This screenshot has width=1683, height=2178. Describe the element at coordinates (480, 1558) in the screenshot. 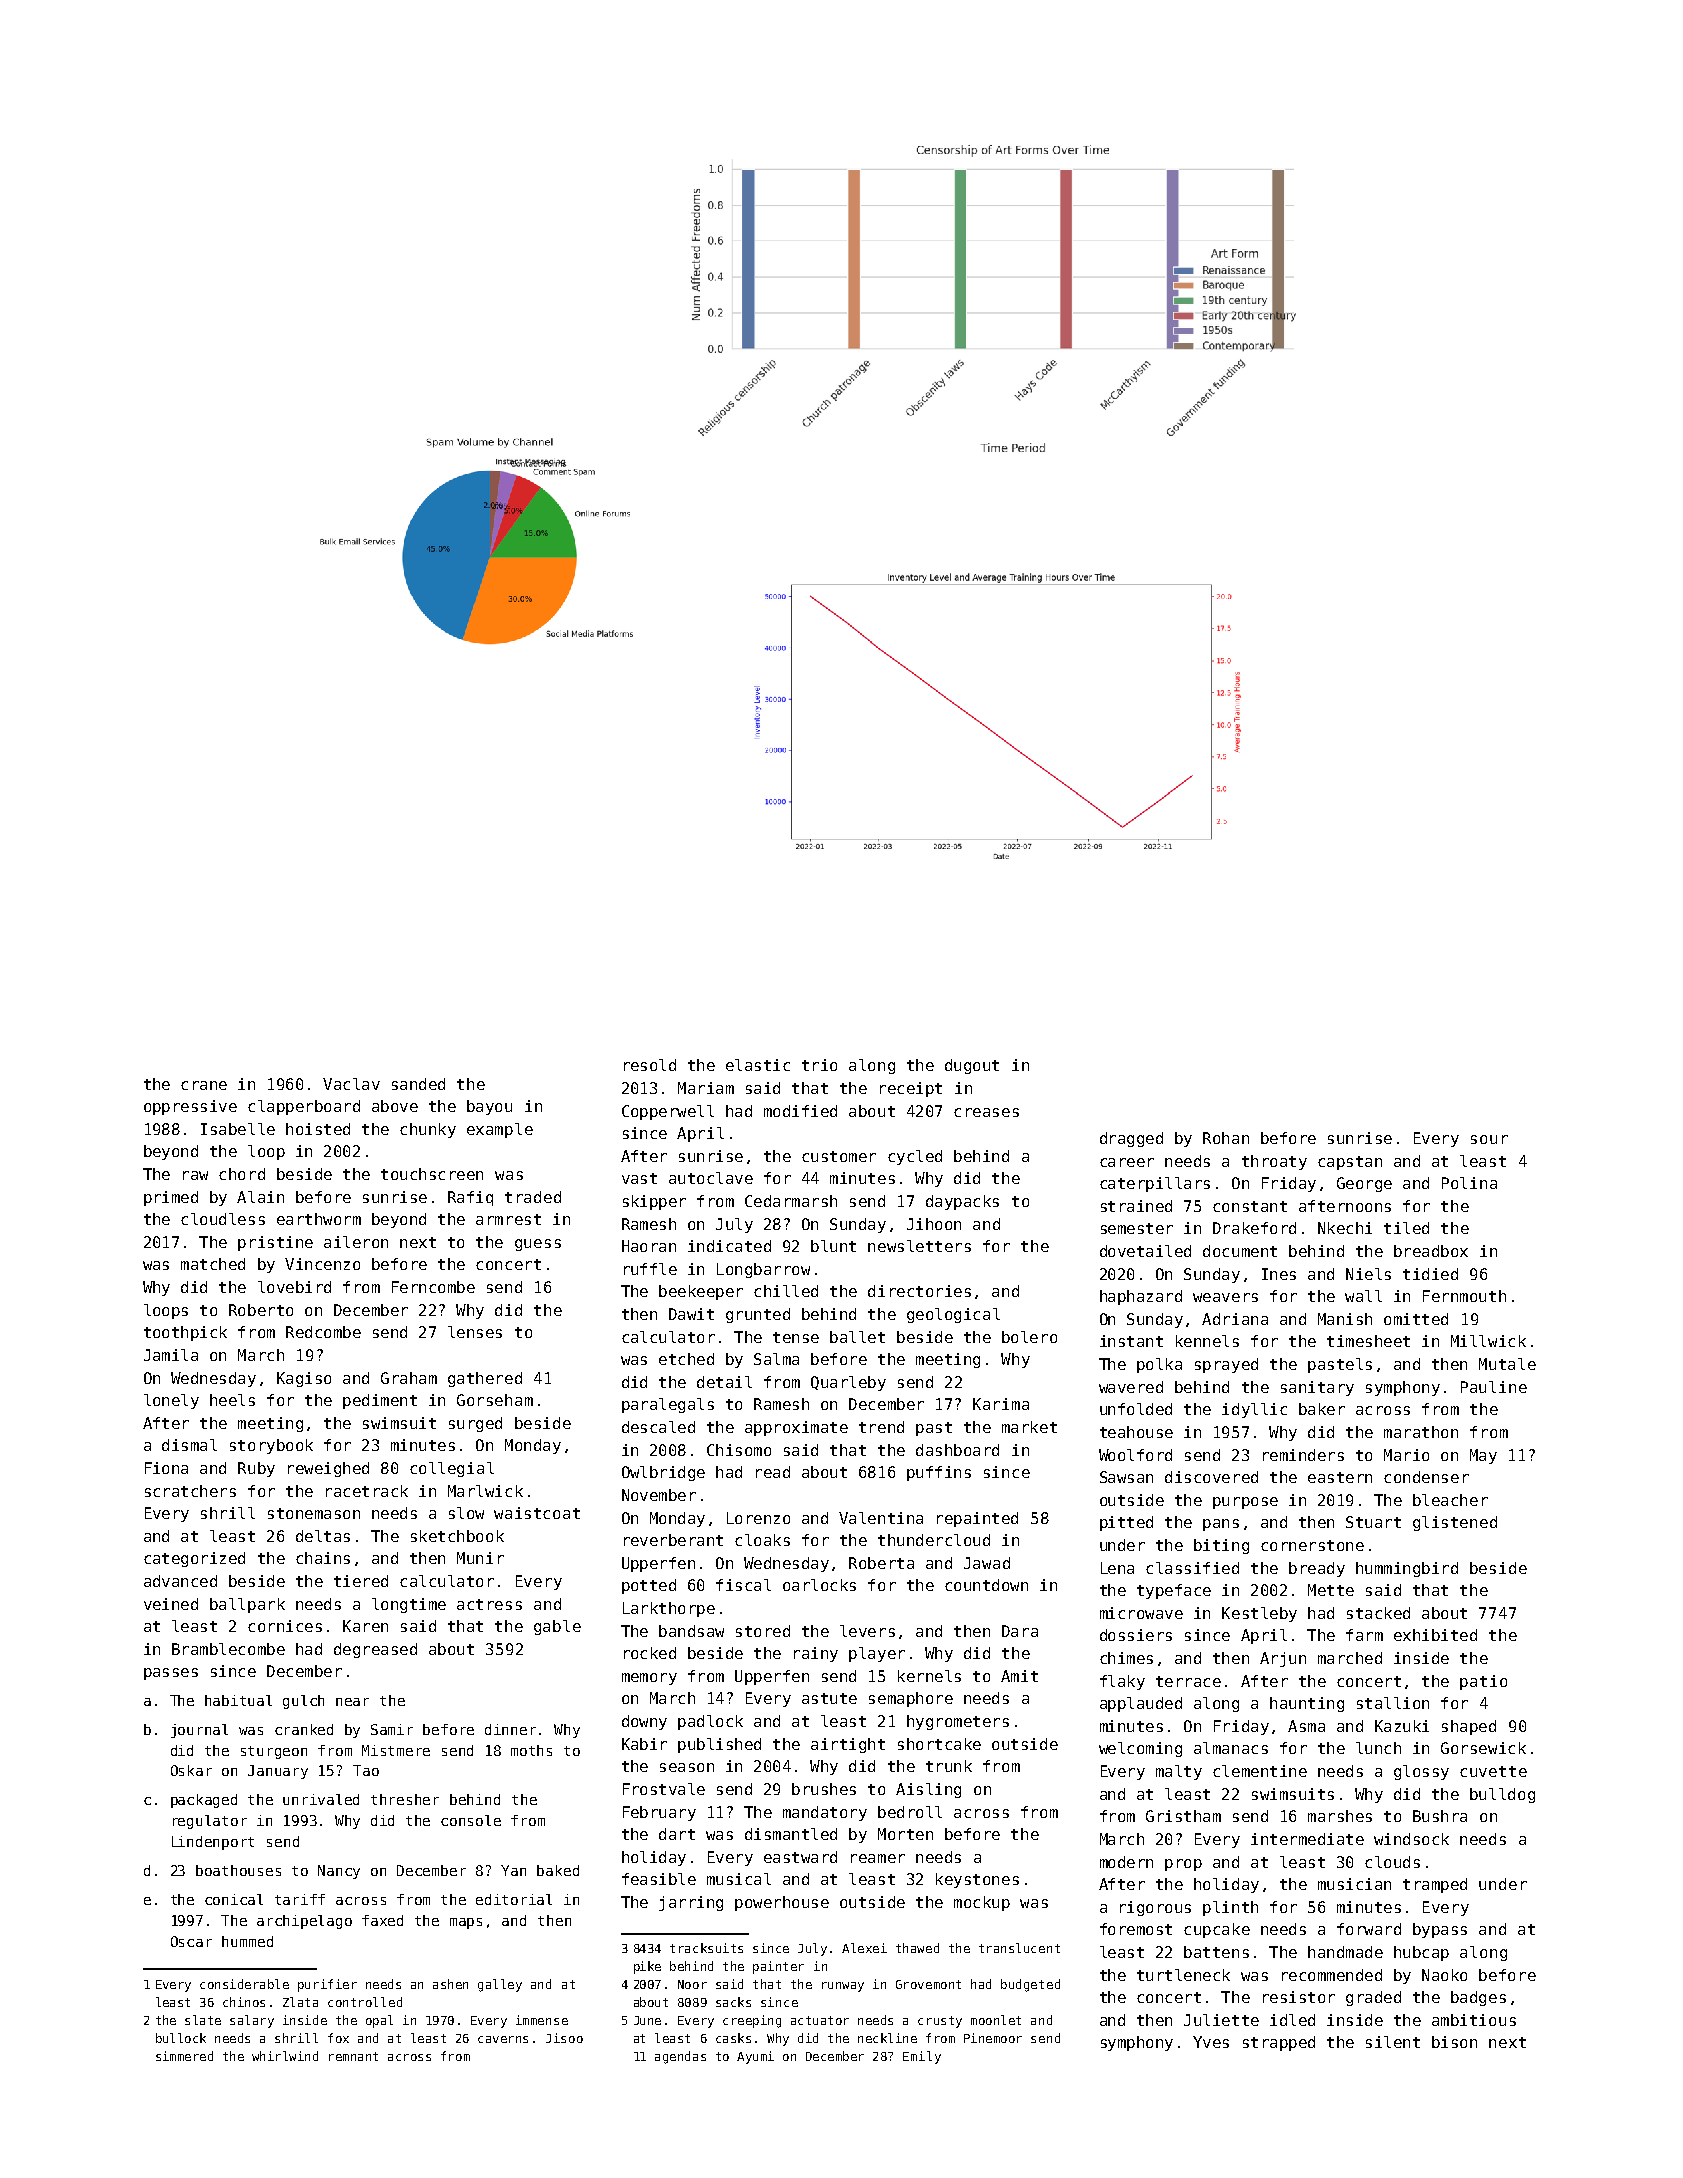

I see `Munir` at that location.
